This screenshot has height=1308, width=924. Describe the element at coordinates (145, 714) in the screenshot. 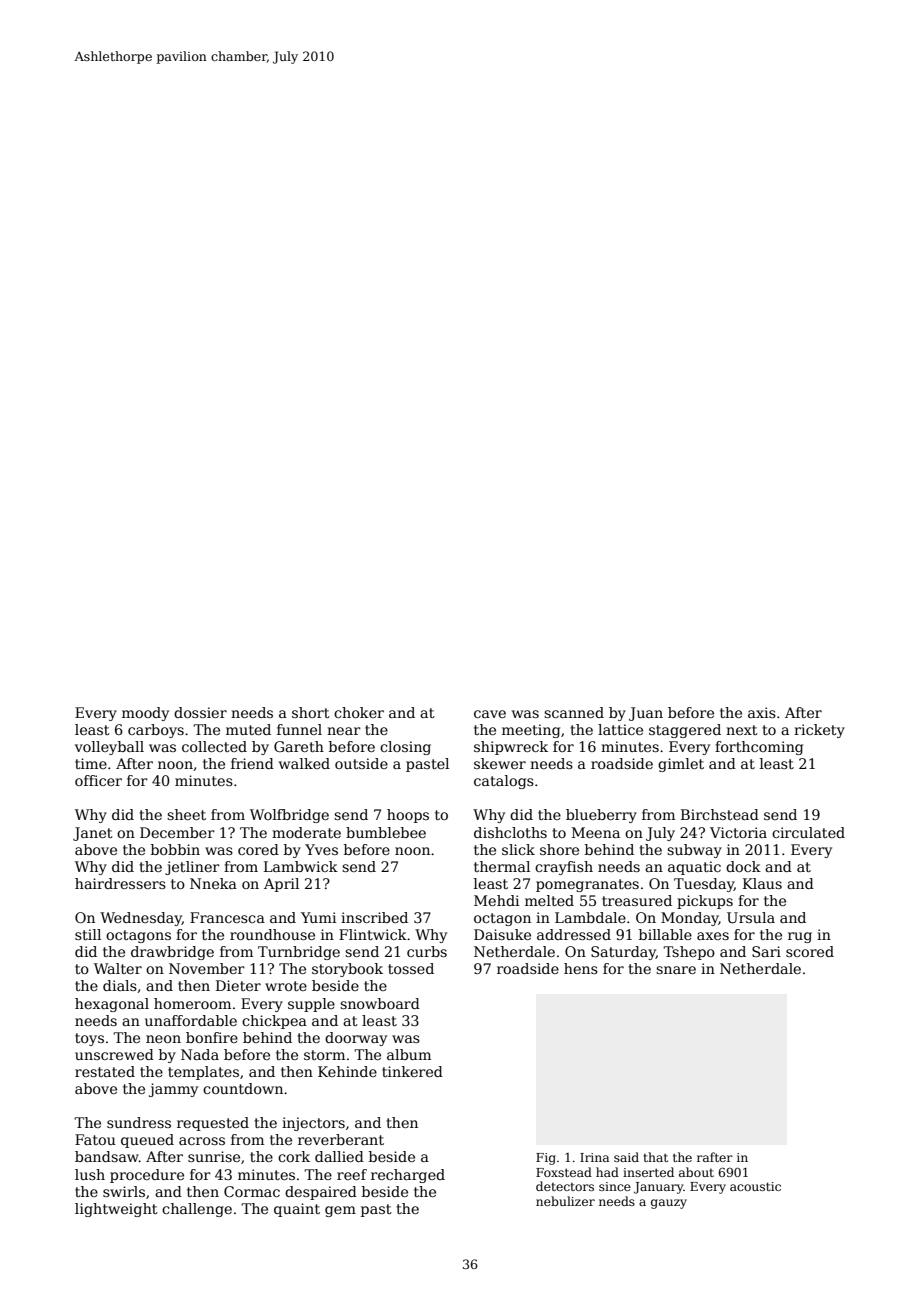

I see `moody` at that location.
